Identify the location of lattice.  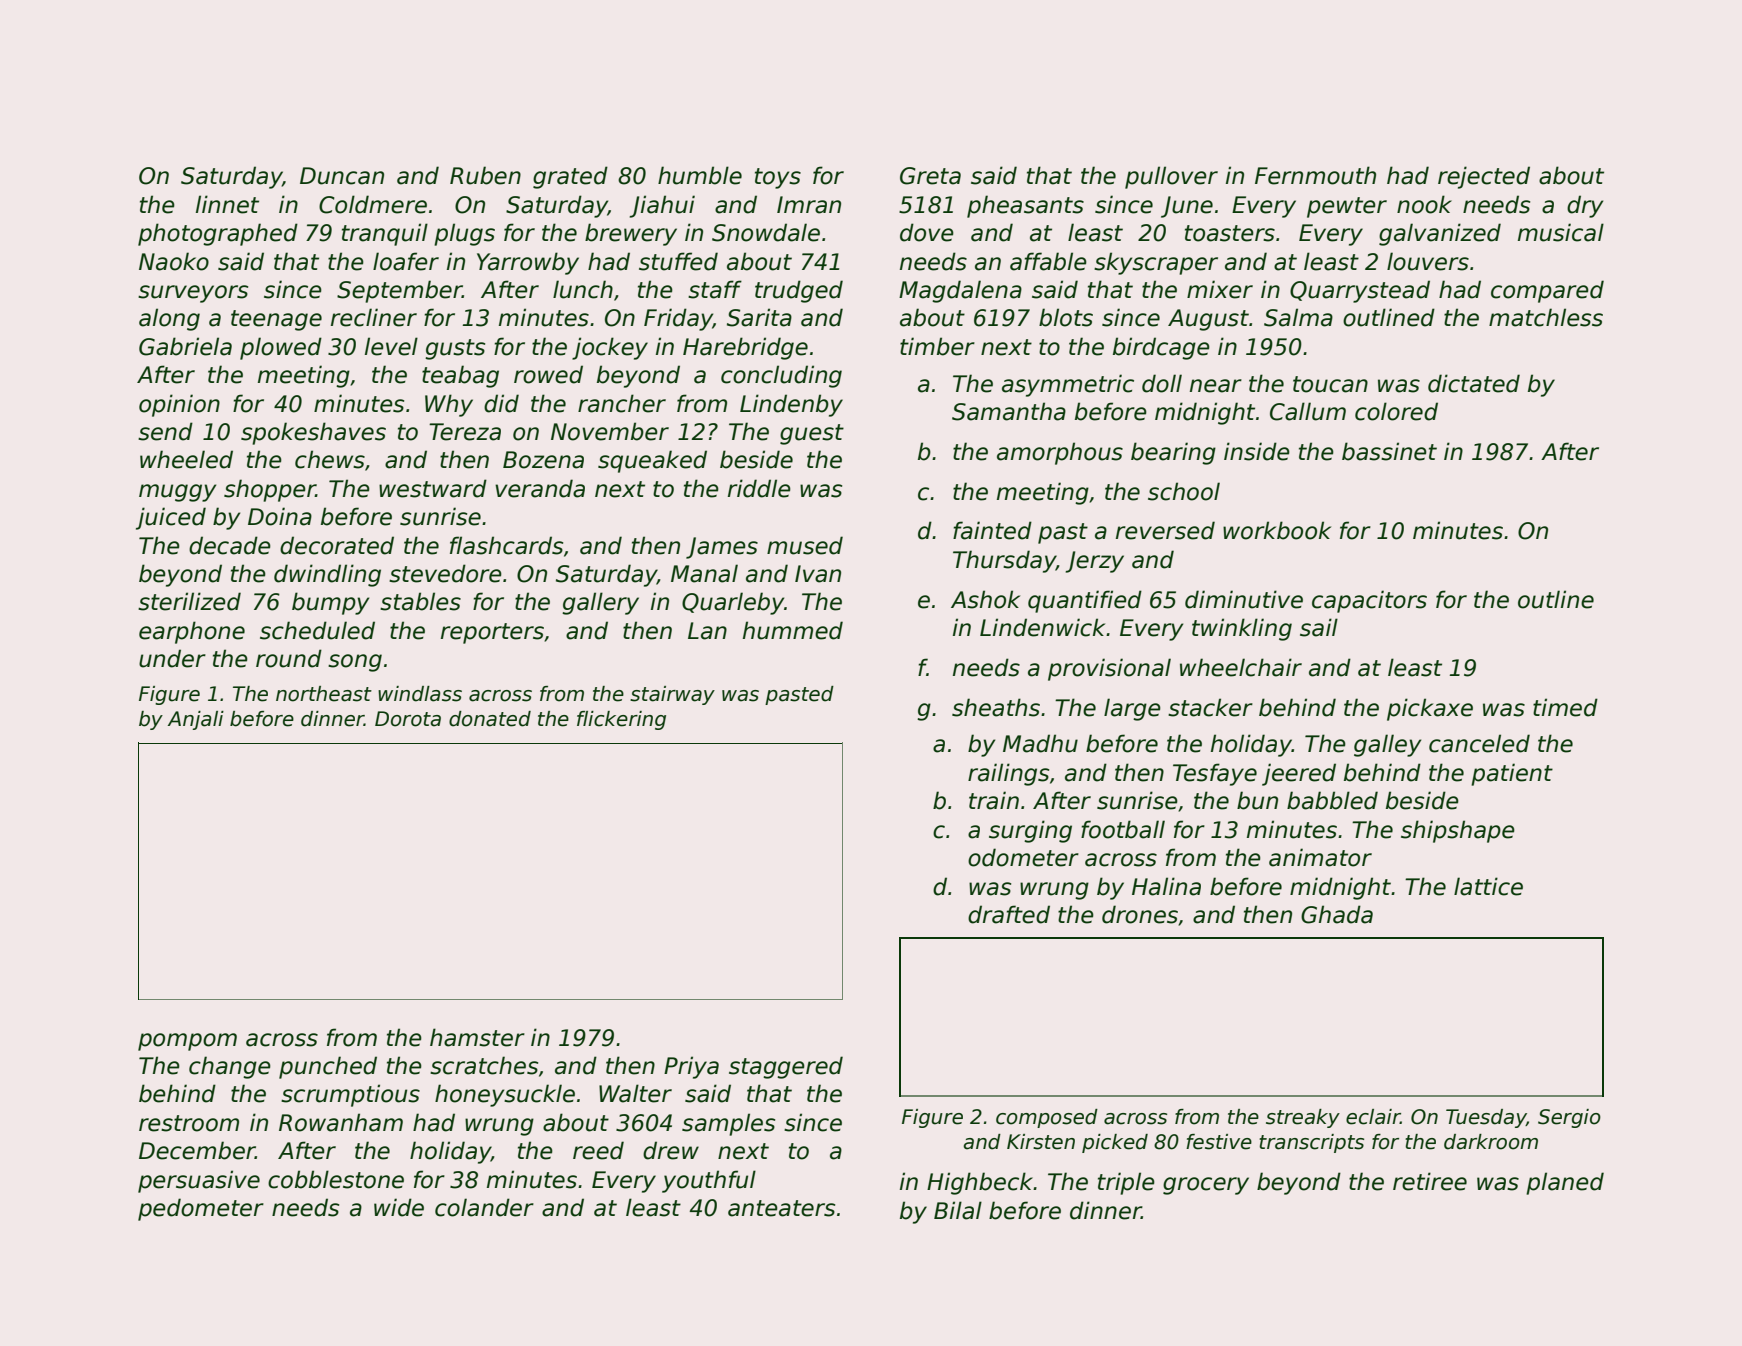
(1488, 886).
